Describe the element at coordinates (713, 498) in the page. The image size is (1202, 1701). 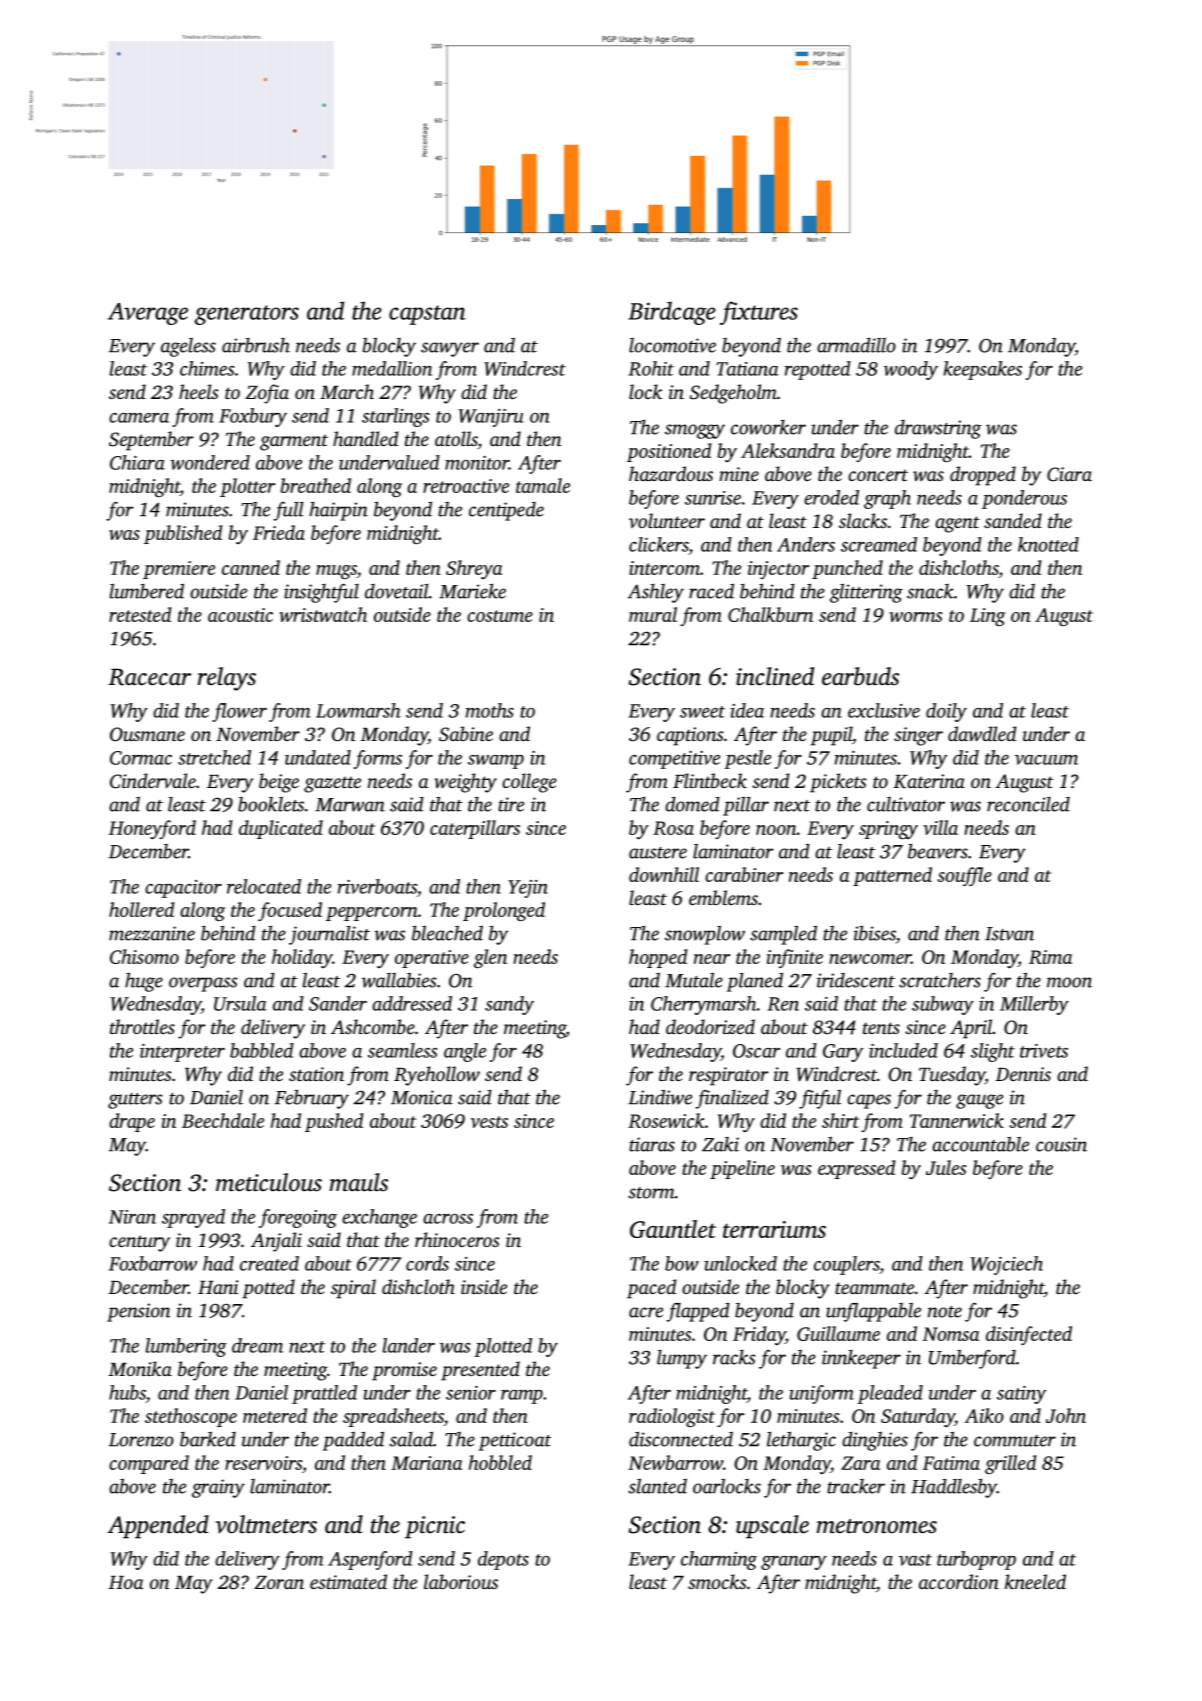
I see `sunrise` at that location.
